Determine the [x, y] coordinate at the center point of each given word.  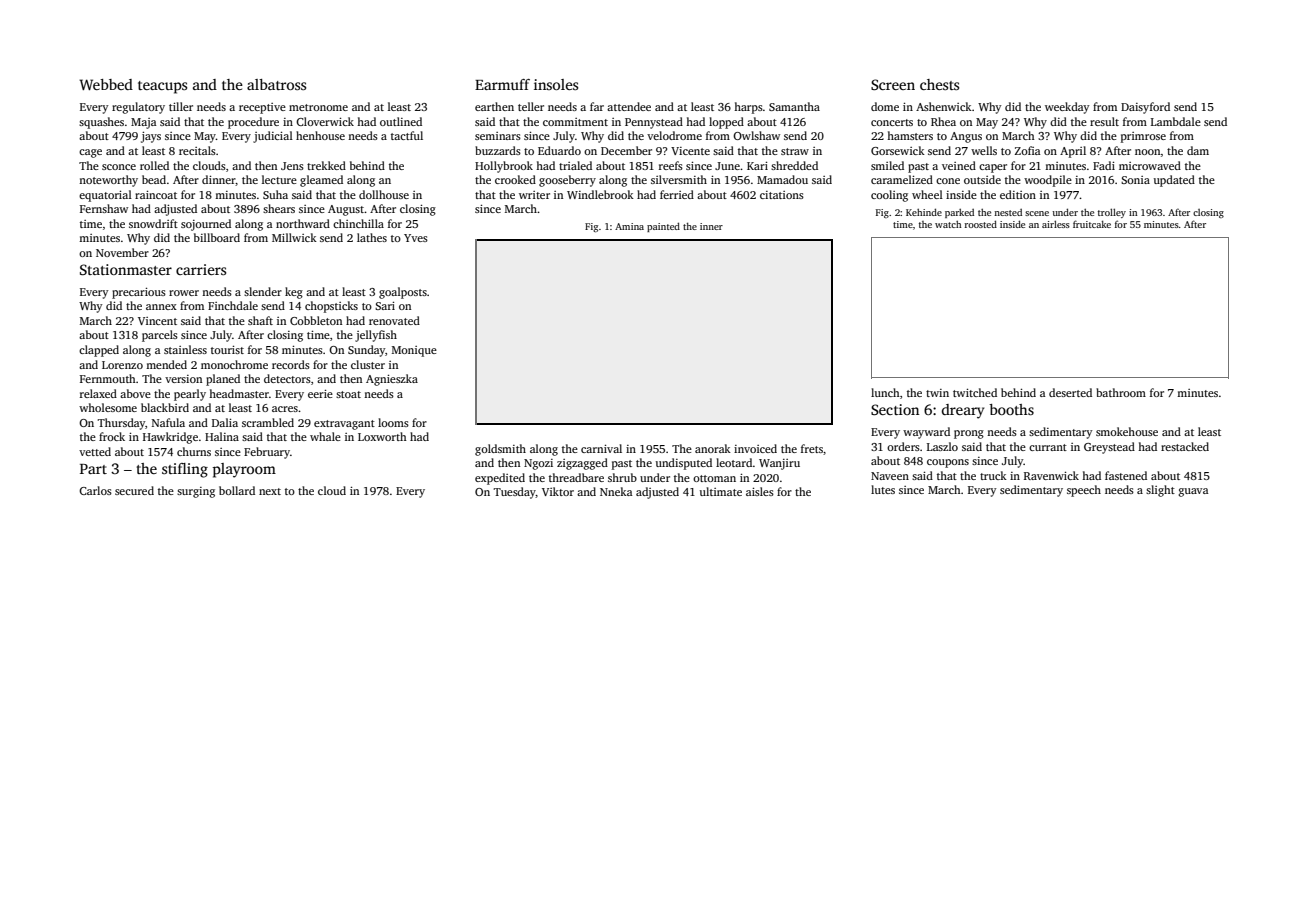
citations [782, 195]
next [270, 491]
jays [151, 137]
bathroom [1121, 392]
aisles [760, 491]
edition [1018, 194]
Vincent [157, 321]
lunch [885, 392]
